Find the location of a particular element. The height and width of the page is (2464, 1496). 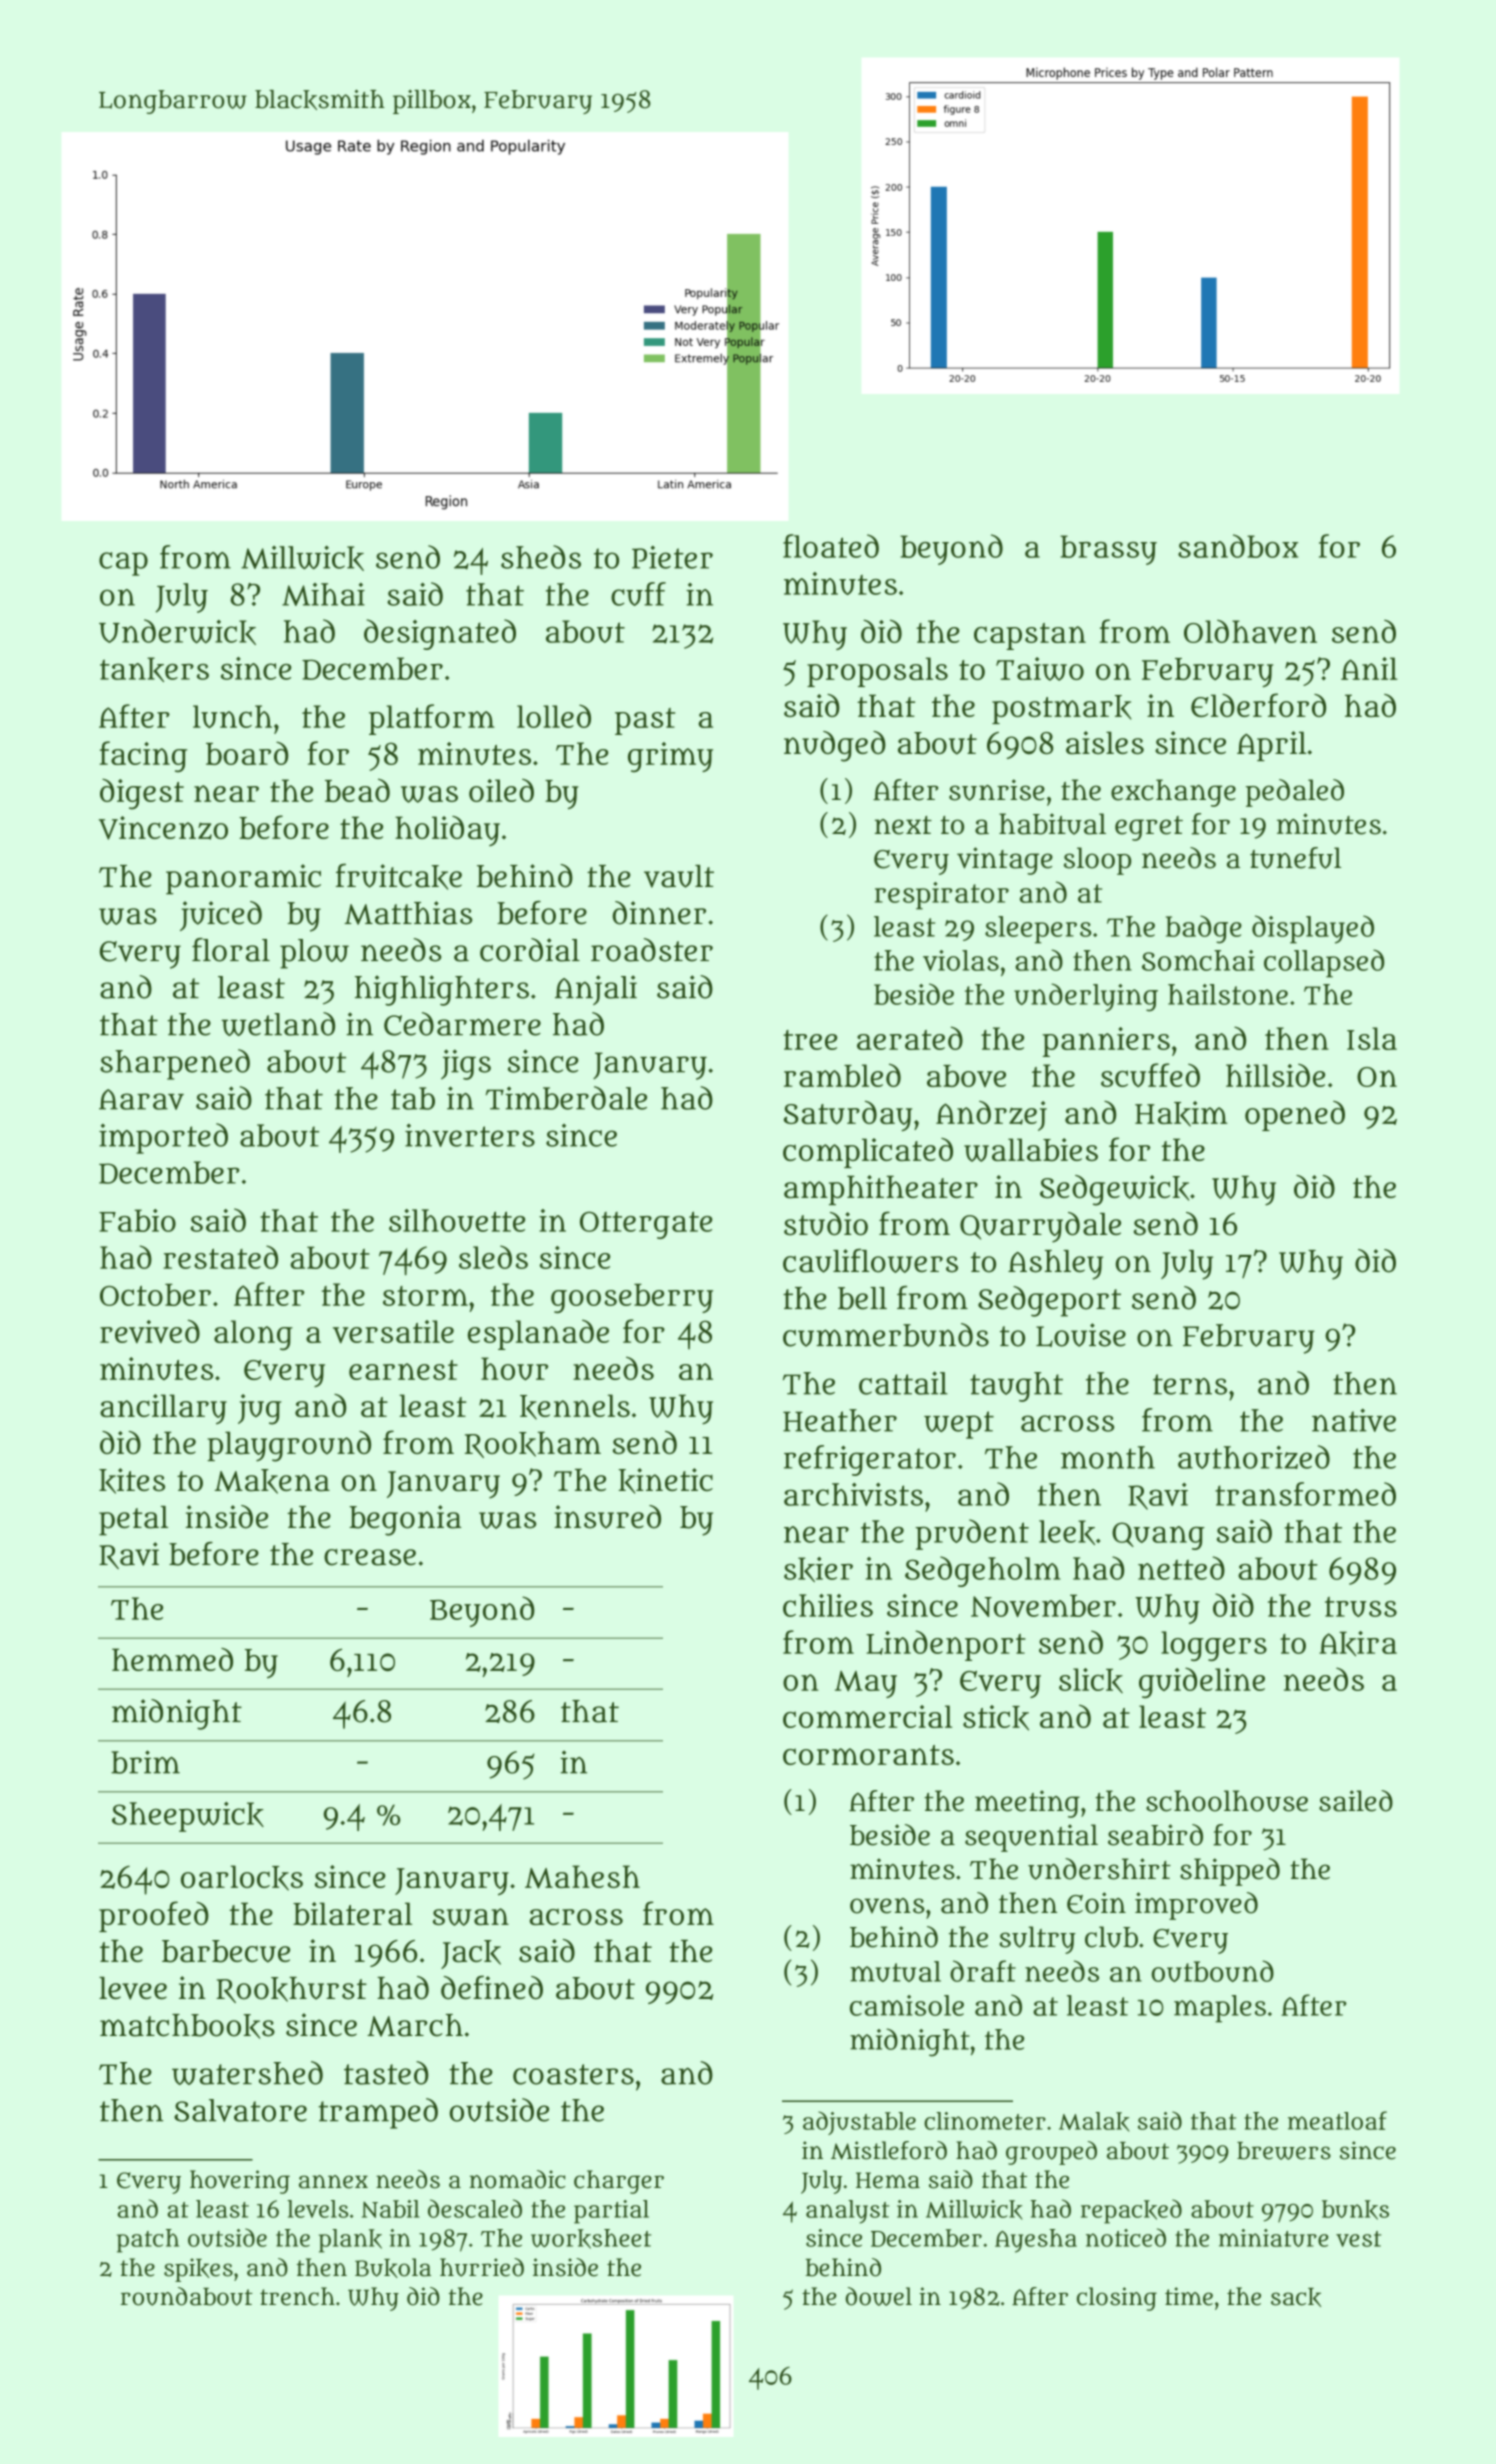

skier is located at coordinates (818, 1569).
